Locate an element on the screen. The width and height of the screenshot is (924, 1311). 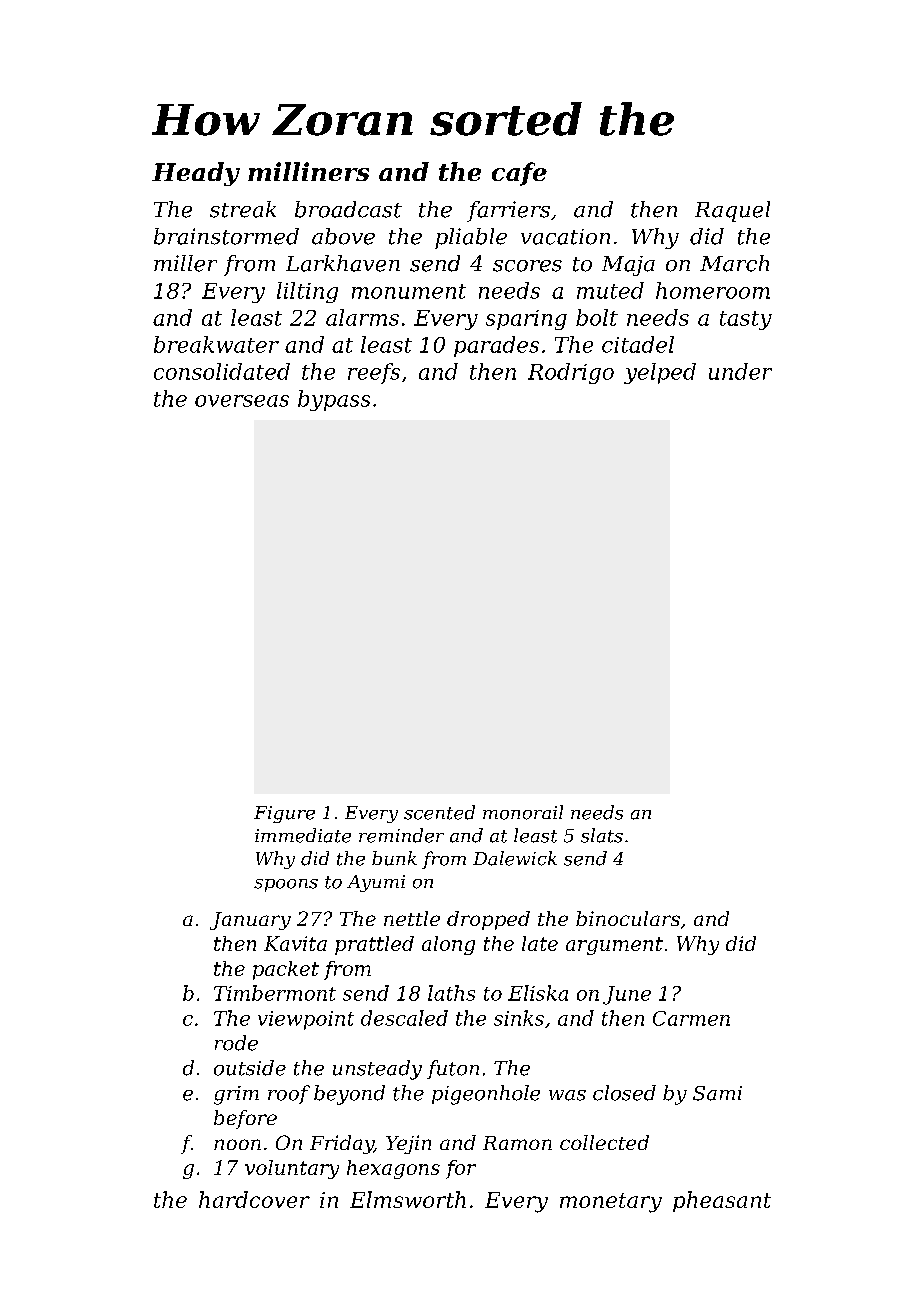
bypass is located at coordinates (334, 400).
